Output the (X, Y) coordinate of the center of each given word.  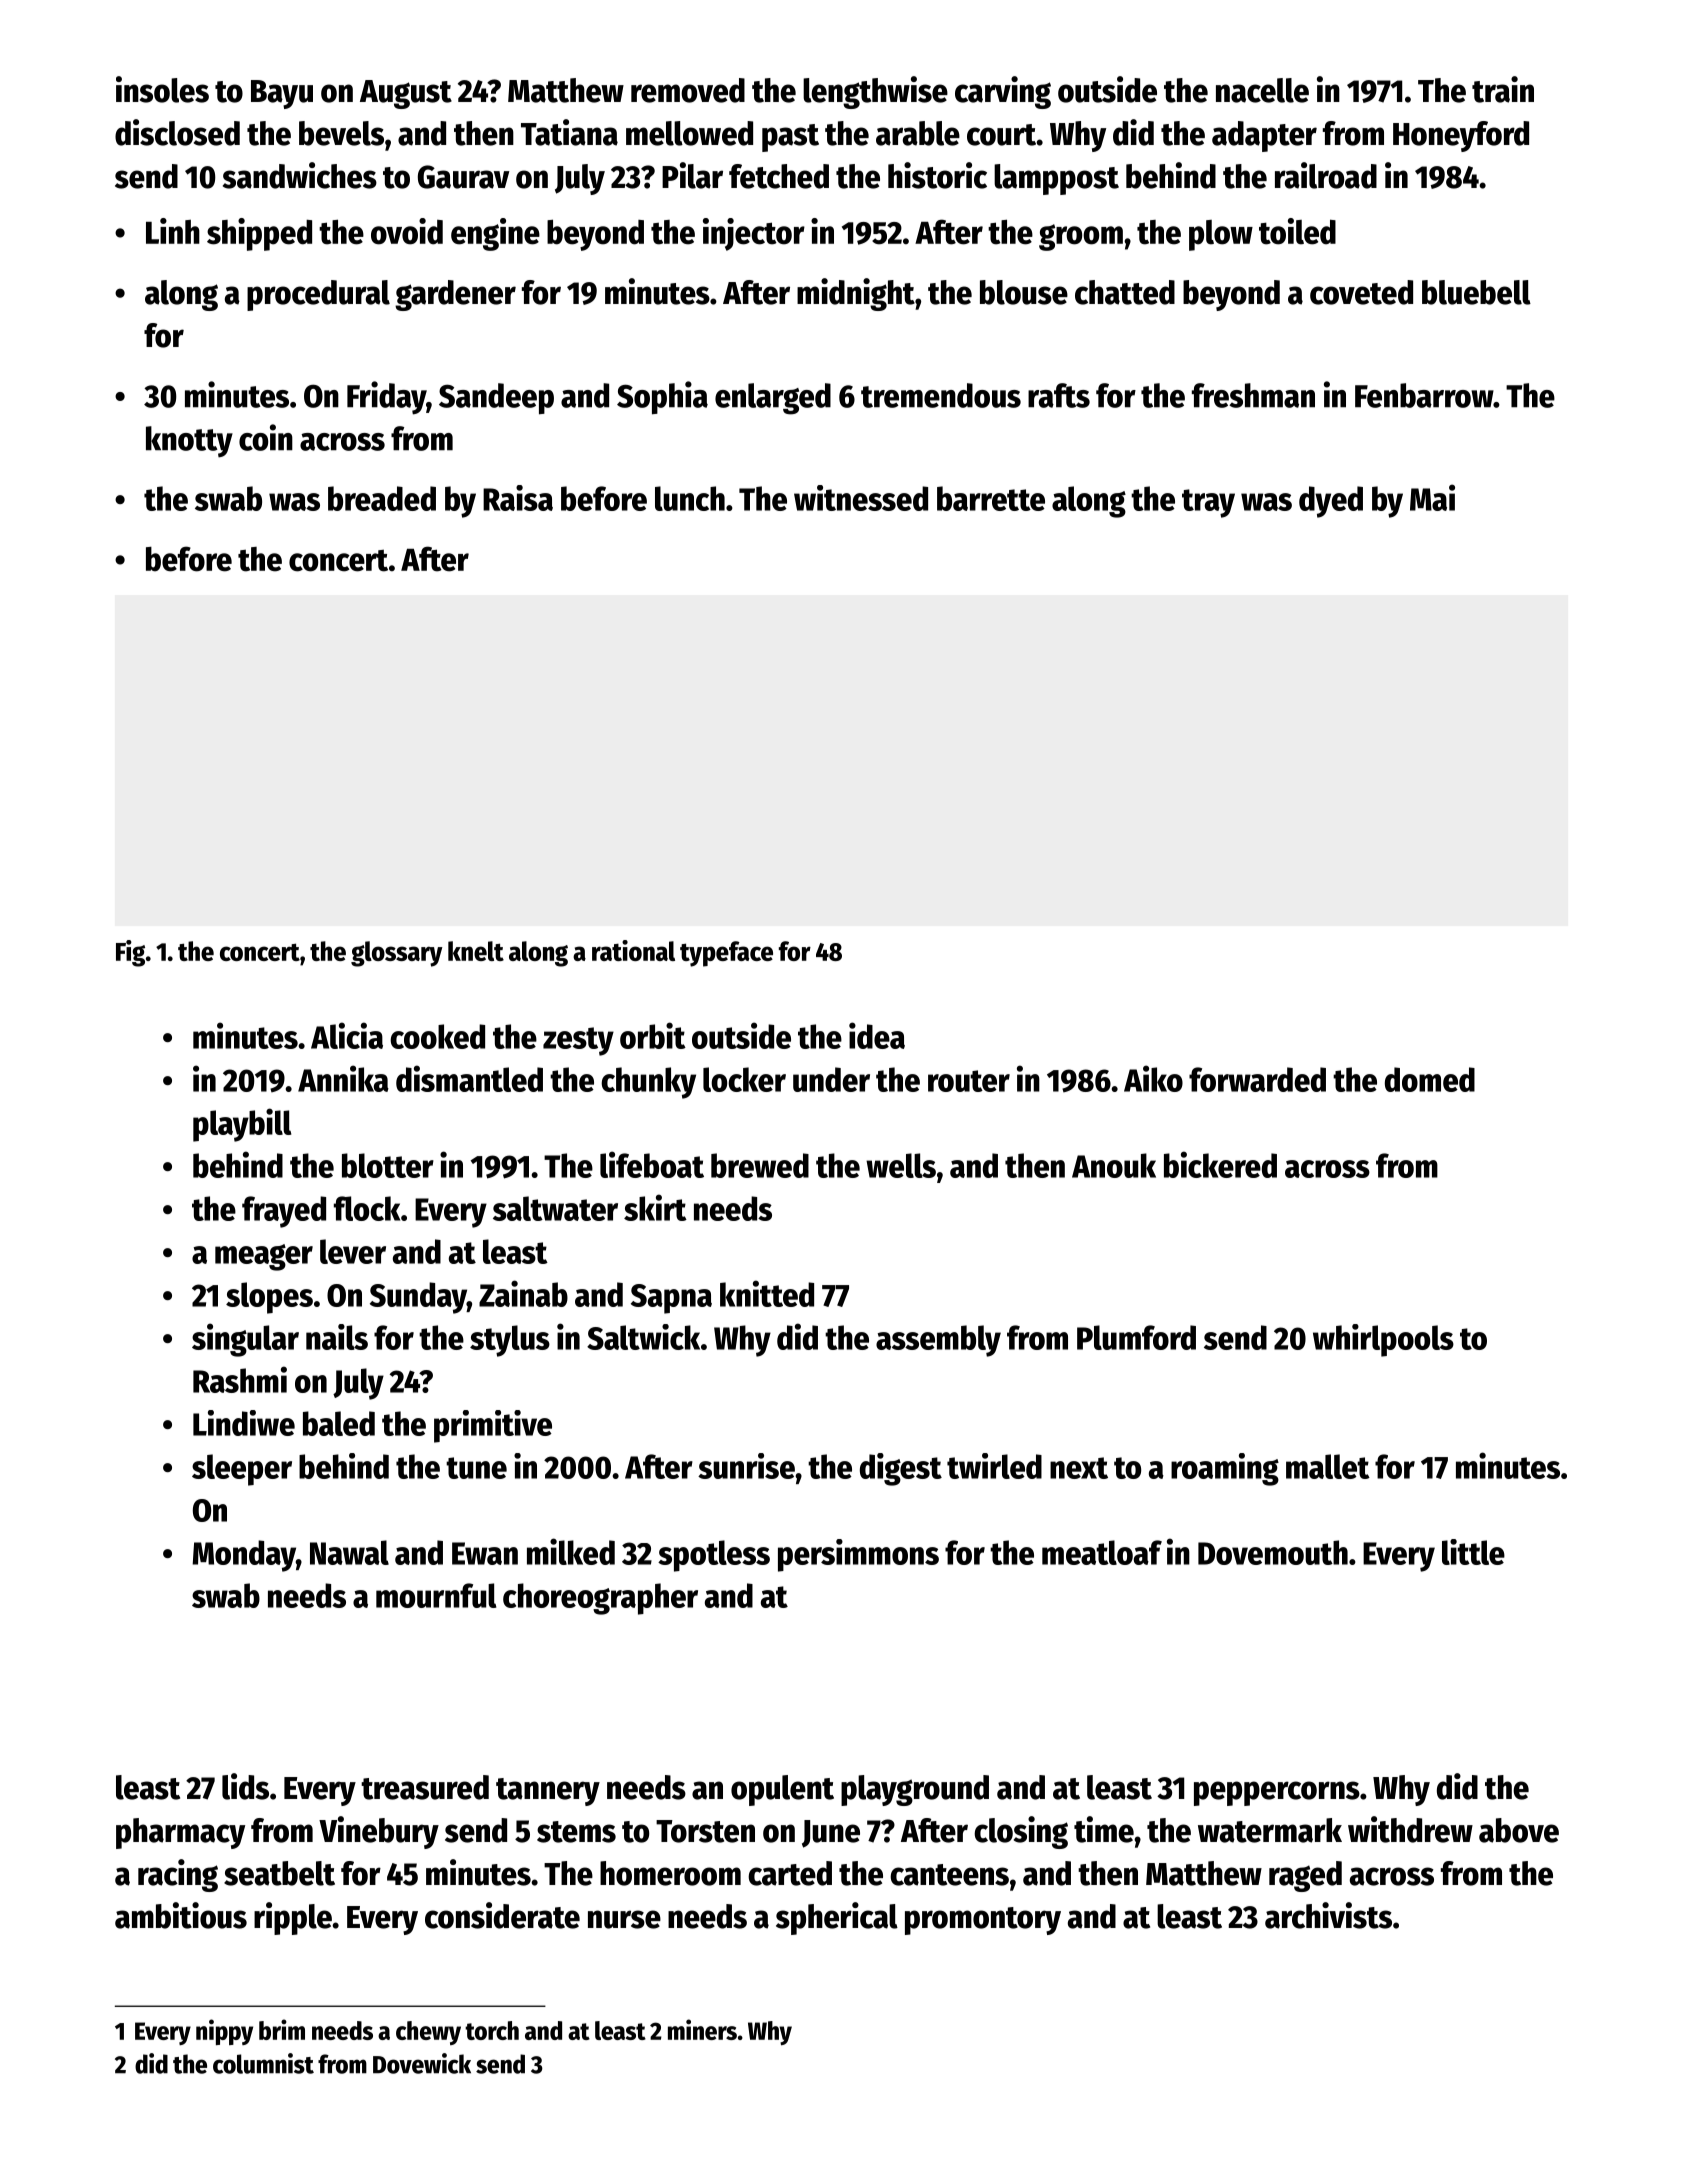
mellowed (689, 133)
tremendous (941, 395)
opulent (782, 1790)
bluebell (1476, 292)
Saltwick (643, 1337)
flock (367, 1208)
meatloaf (1102, 1552)
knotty (189, 442)
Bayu (282, 94)
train (1503, 89)
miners (702, 2029)
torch (492, 2030)
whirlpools (1383, 1340)
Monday (244, 1556)
